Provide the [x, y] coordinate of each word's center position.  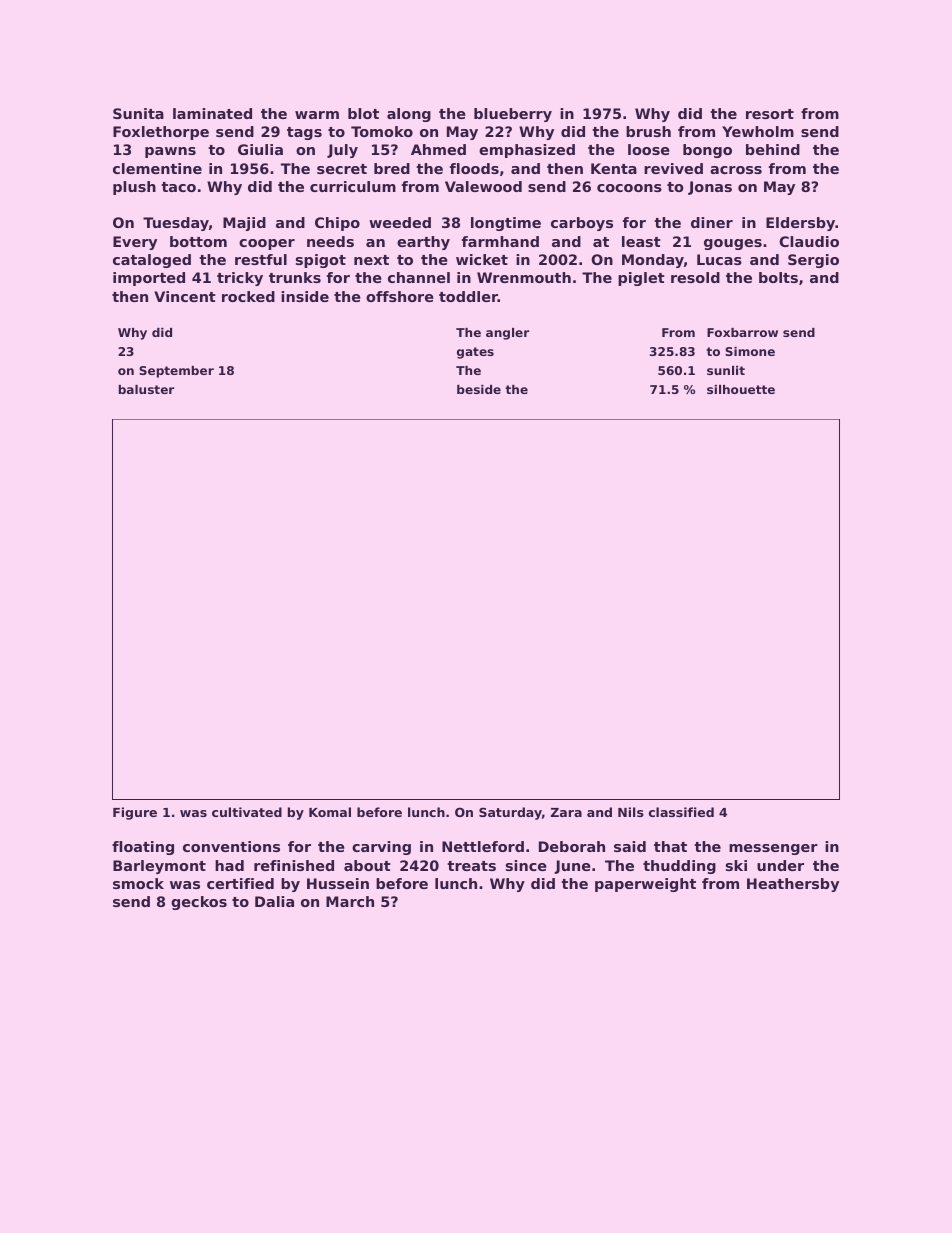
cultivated [247, 812]
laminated [212, 113]
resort [770, 114]
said [630, 846]
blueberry [513, 115]
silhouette [741, 389]
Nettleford [483, 846]
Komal [330, 812]
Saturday [510, 813]
